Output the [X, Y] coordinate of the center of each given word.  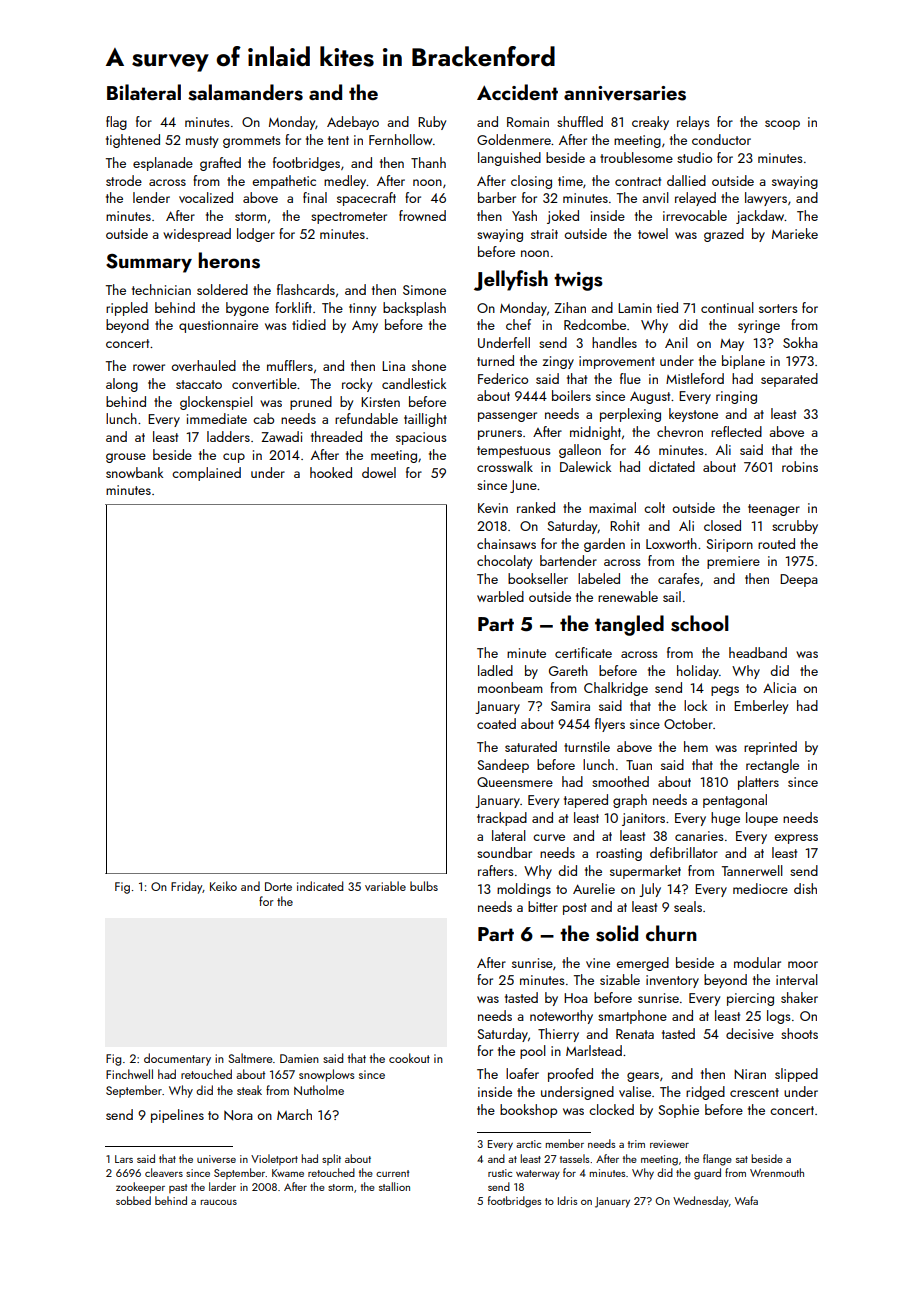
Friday [187, 887]
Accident [517, 92]
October [688, 723]
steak [249, 1090]
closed [722, 525]
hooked [331, 472]
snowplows [327, 1075]
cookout [409, 1058]
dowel [379, 472]
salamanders [245, 92]
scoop [782, 125]
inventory [672, 981]
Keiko [223, 886]
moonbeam [510, 687]
